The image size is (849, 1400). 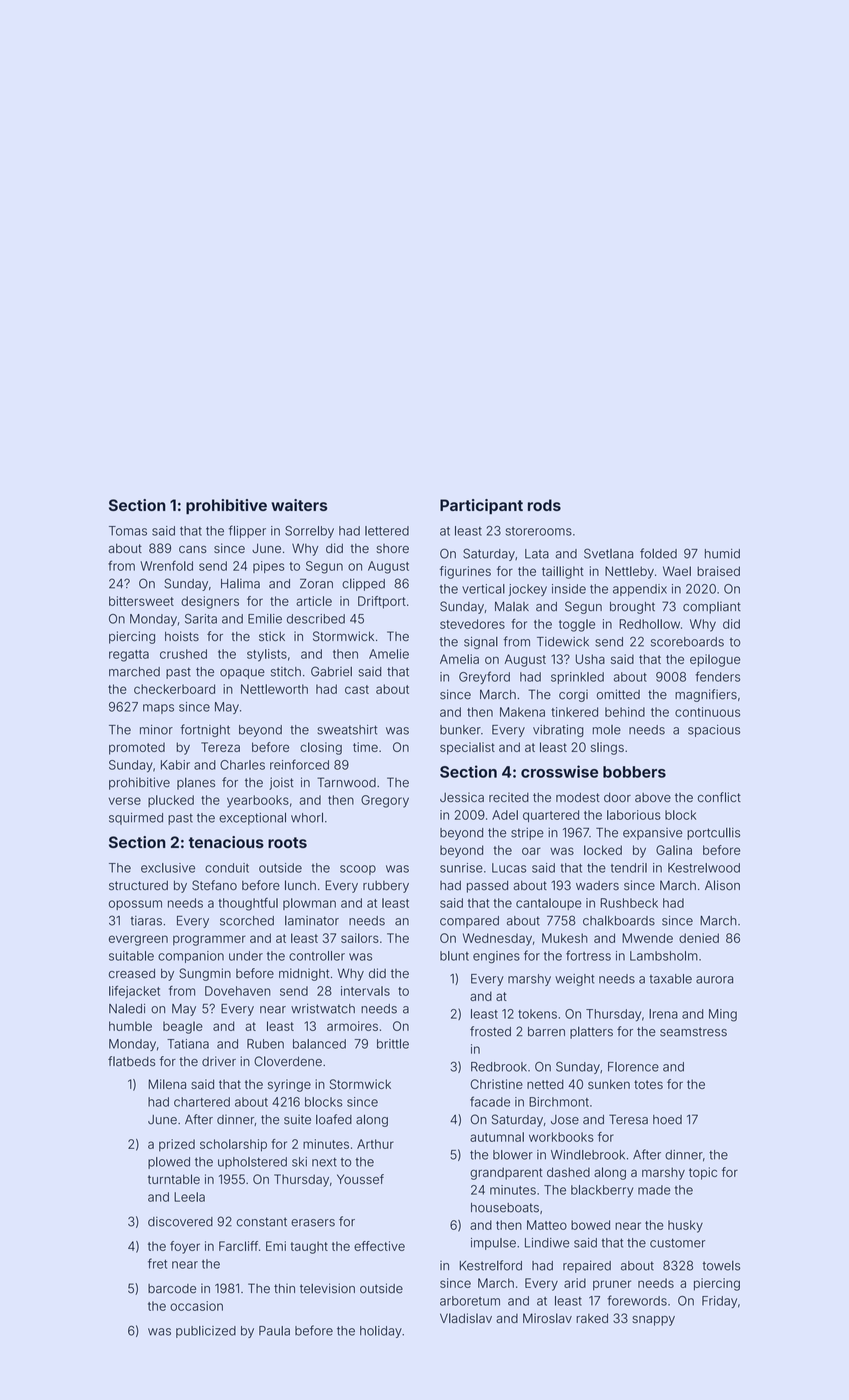 What do you see at coordinates (544, 505) in the image?
I see `rods` at bounding box center [544, 505].
